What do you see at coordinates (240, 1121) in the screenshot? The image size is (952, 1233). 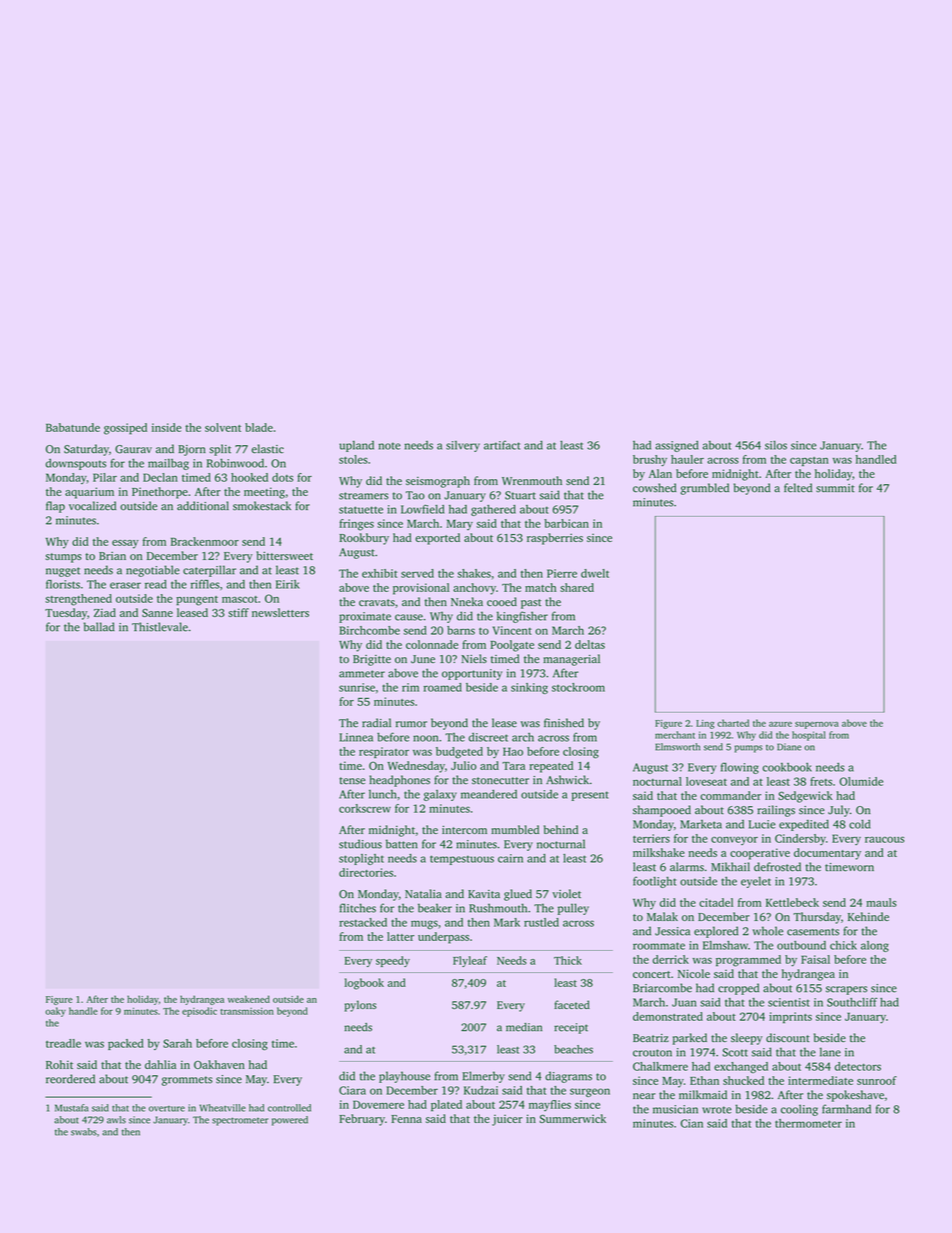 I see `spectrometer` at bounding box center [240, 1121].
